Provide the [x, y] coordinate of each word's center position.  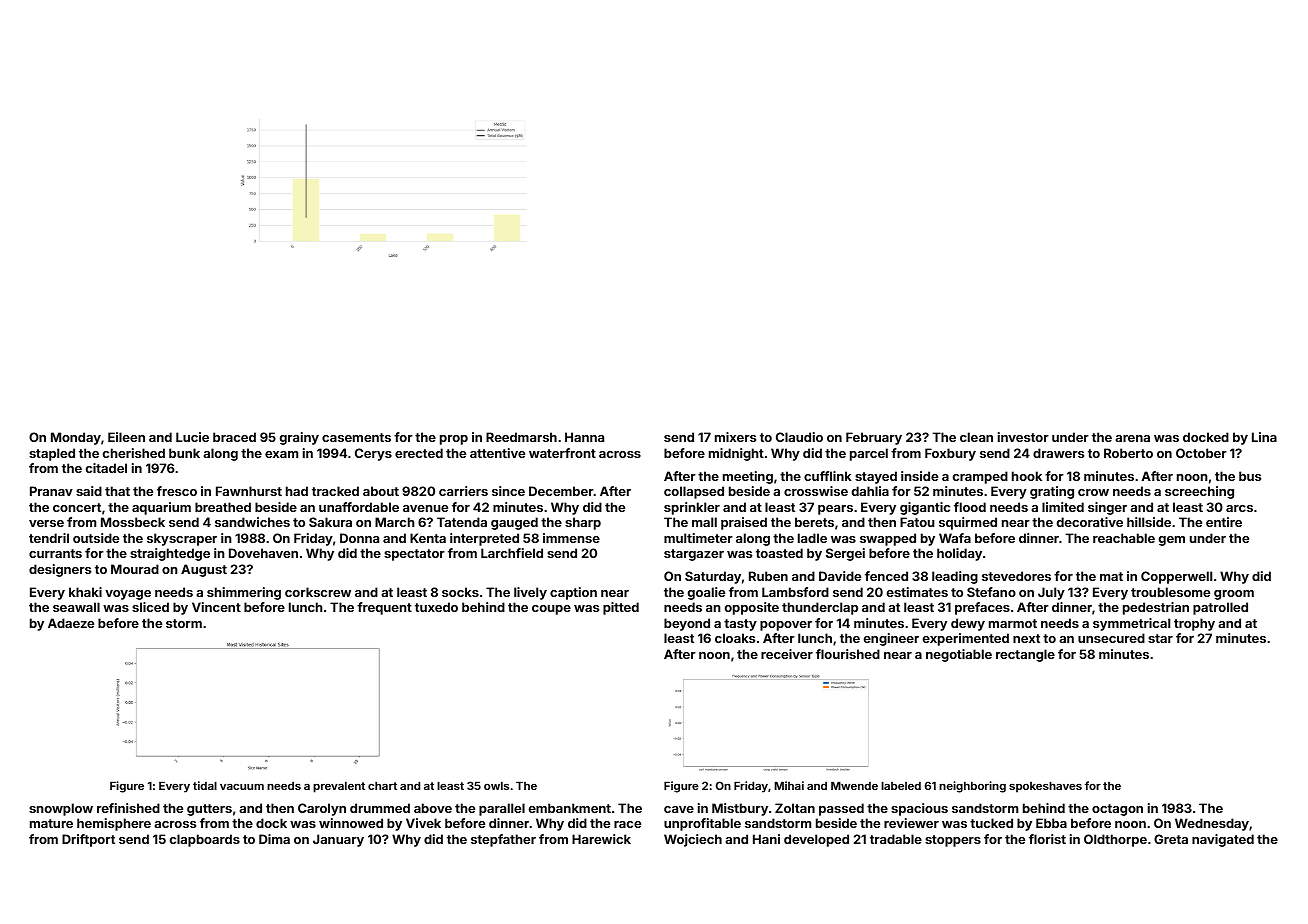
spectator [414, 555]
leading [955, 577]
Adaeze [71, 623]
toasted [779, 553]
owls [496, 785]
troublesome [1170, 592]
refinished [128, 808]
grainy [299, 438]
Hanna [584, 437]
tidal [205, 785]
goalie [706, 593]
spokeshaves [1045, 787]
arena [1132, 438]
